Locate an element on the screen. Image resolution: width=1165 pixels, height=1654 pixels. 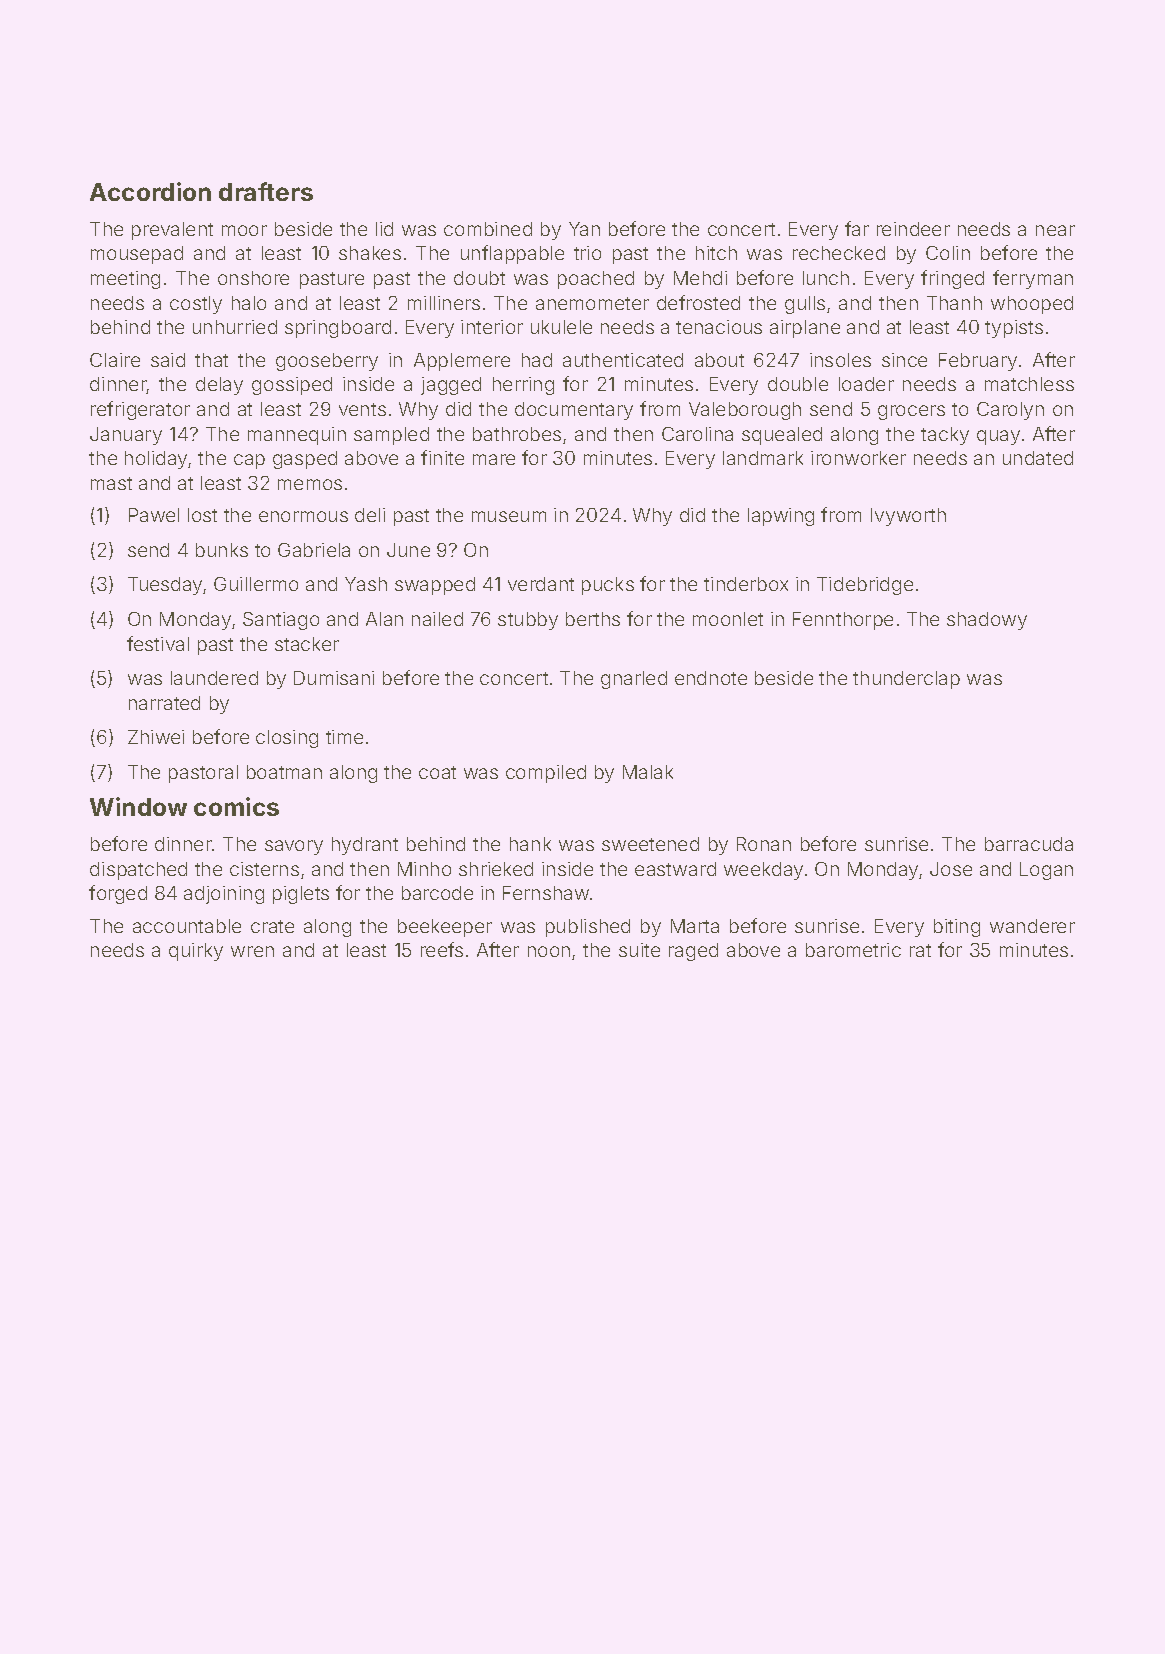
Window is located at coordinates (138, 806).
